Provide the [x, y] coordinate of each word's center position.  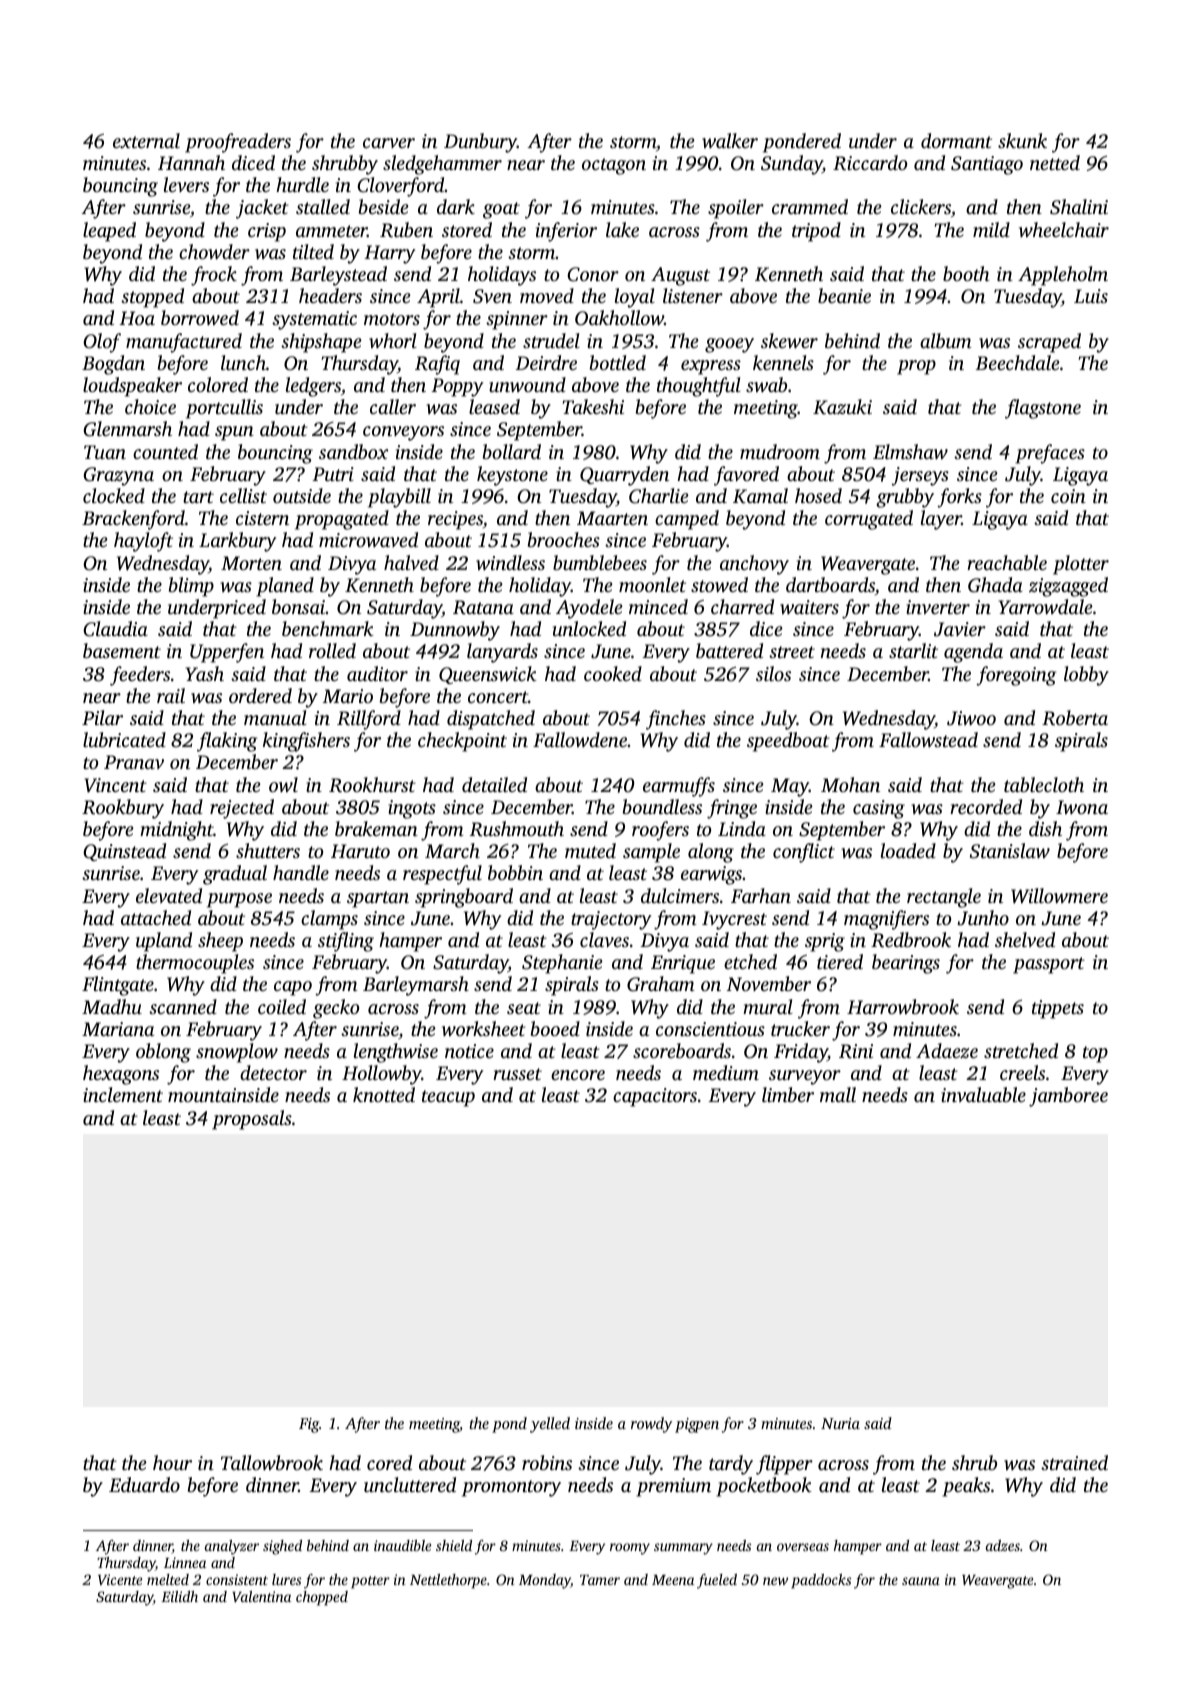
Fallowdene [580, 739]
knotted [384, 1094]
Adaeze [947, 1051]
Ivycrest [734, 920]
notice [469, 1051]
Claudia [115, 629]
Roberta [1075, 718]
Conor [593, 274]
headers [330, 295]
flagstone [1043, 409]
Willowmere [1059, 896]
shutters [268, 850]
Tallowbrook [272, 1462]
